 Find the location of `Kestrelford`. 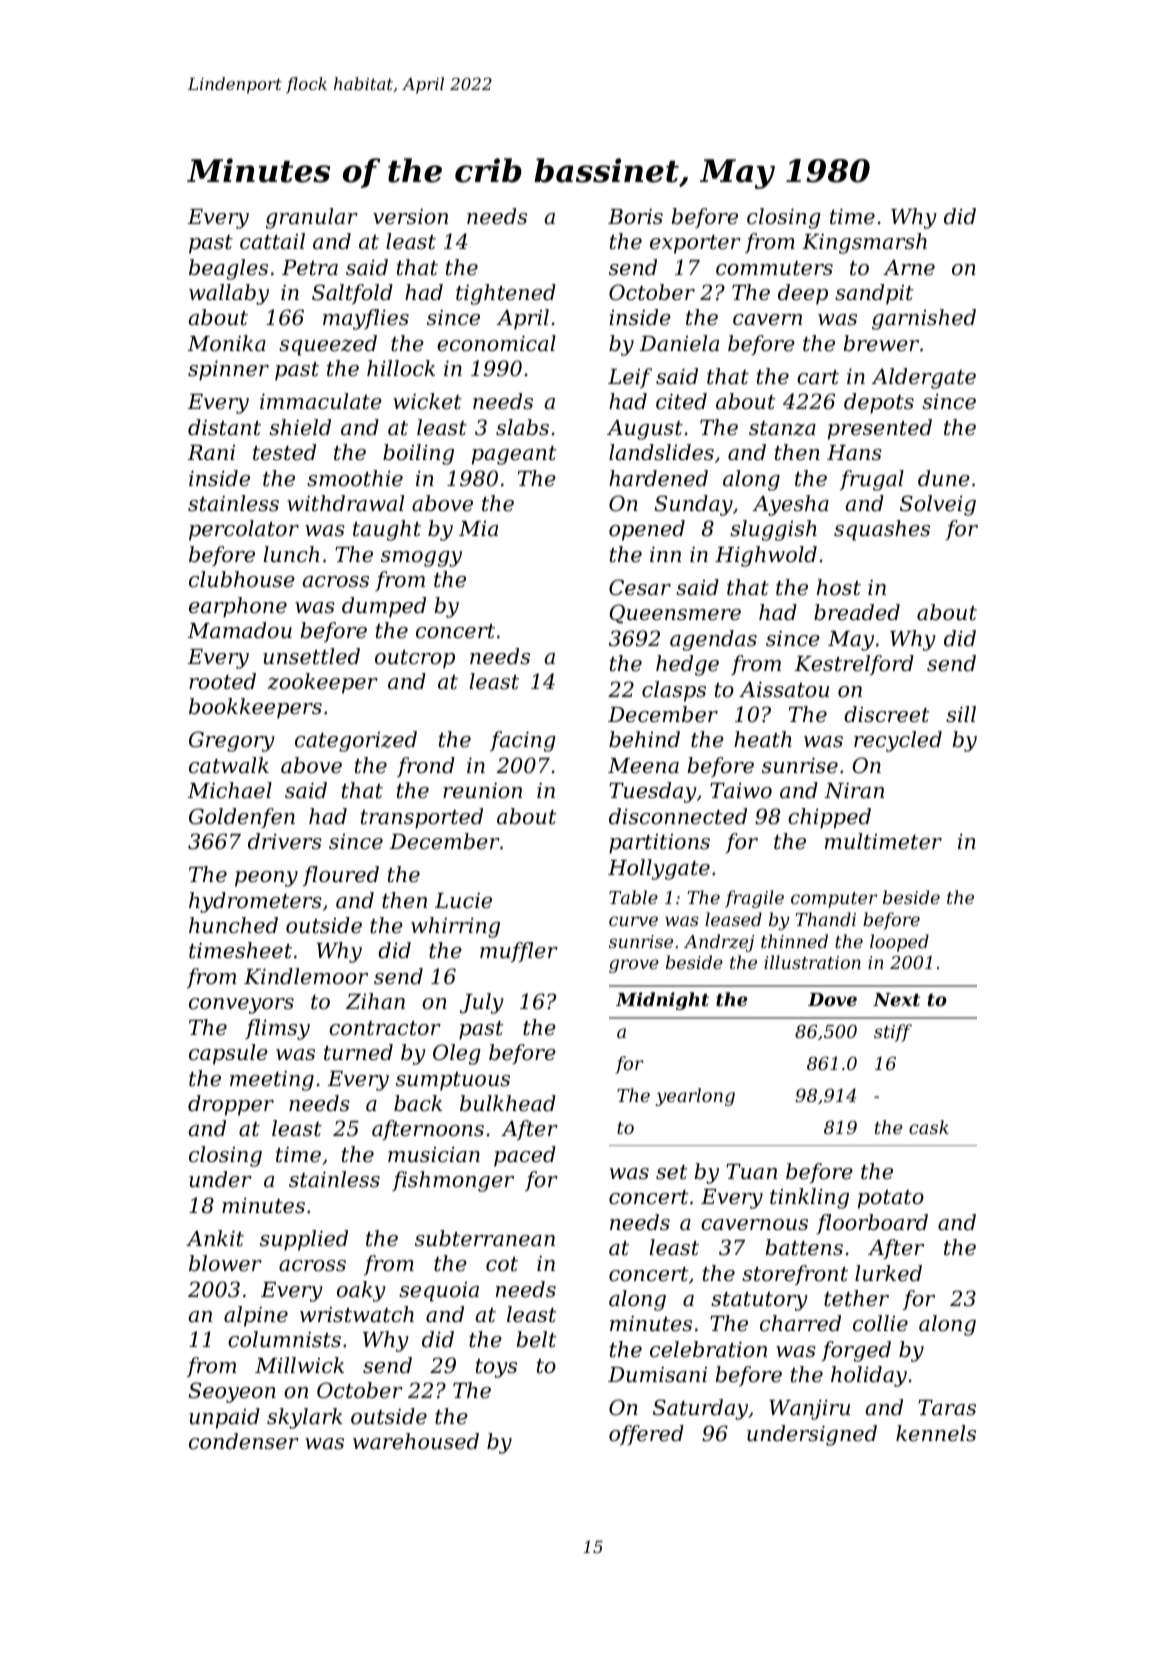

Kestrelford is located at coordinates (854, 665).
